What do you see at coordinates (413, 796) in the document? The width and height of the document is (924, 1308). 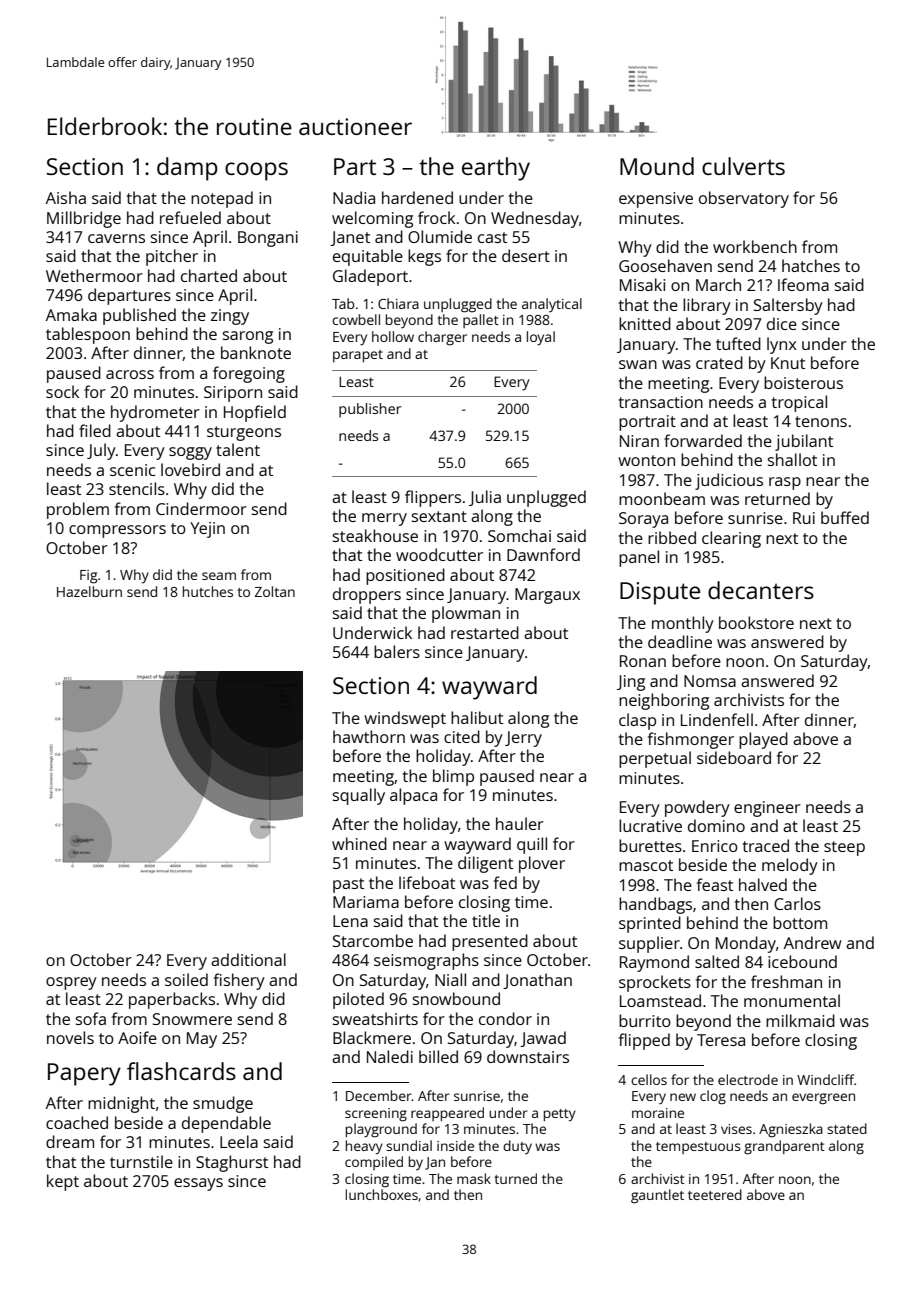 I see `alpaca` at bounding box center [413, 796].
